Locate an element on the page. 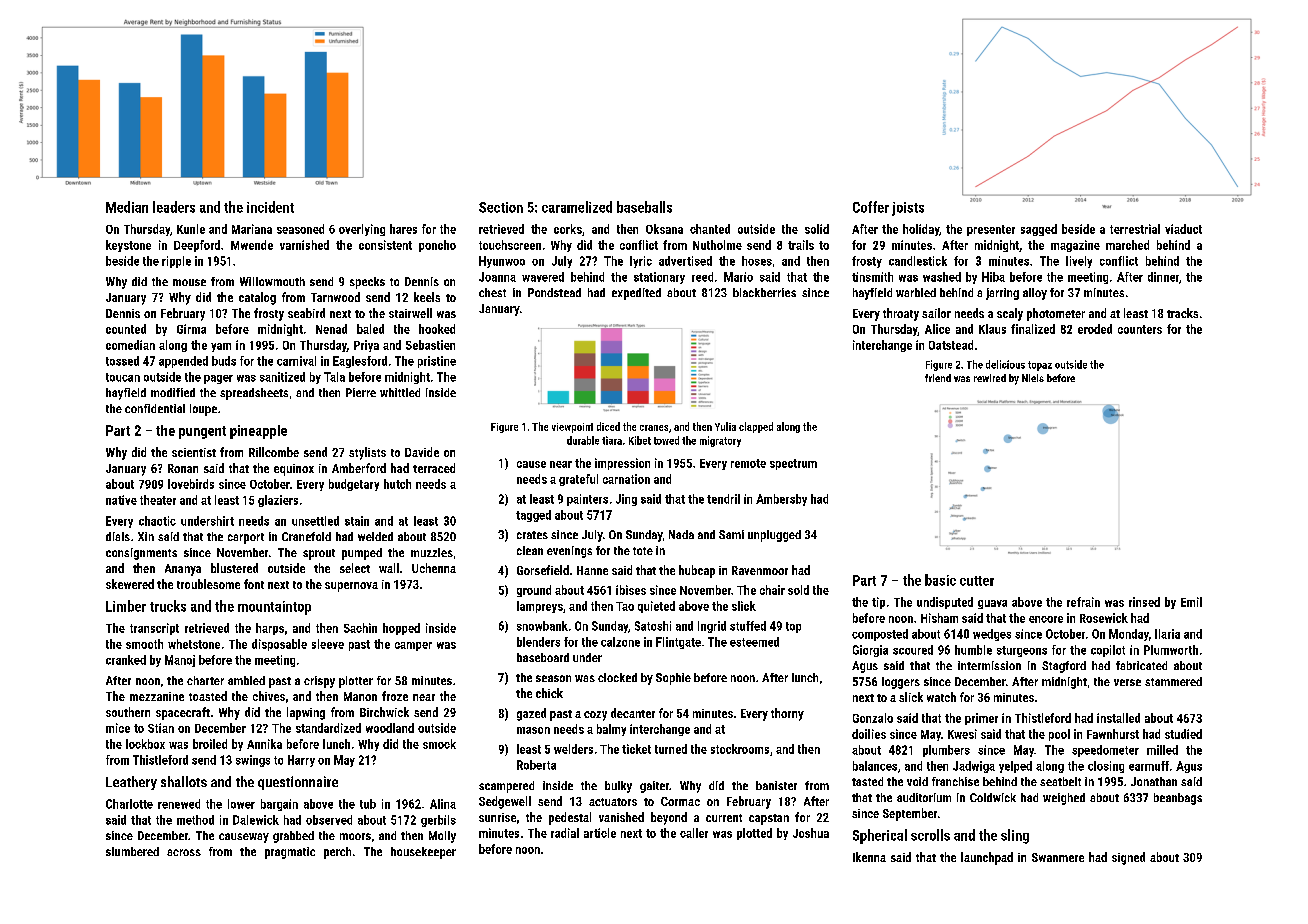  joists is located at coordinates (908, 209).
